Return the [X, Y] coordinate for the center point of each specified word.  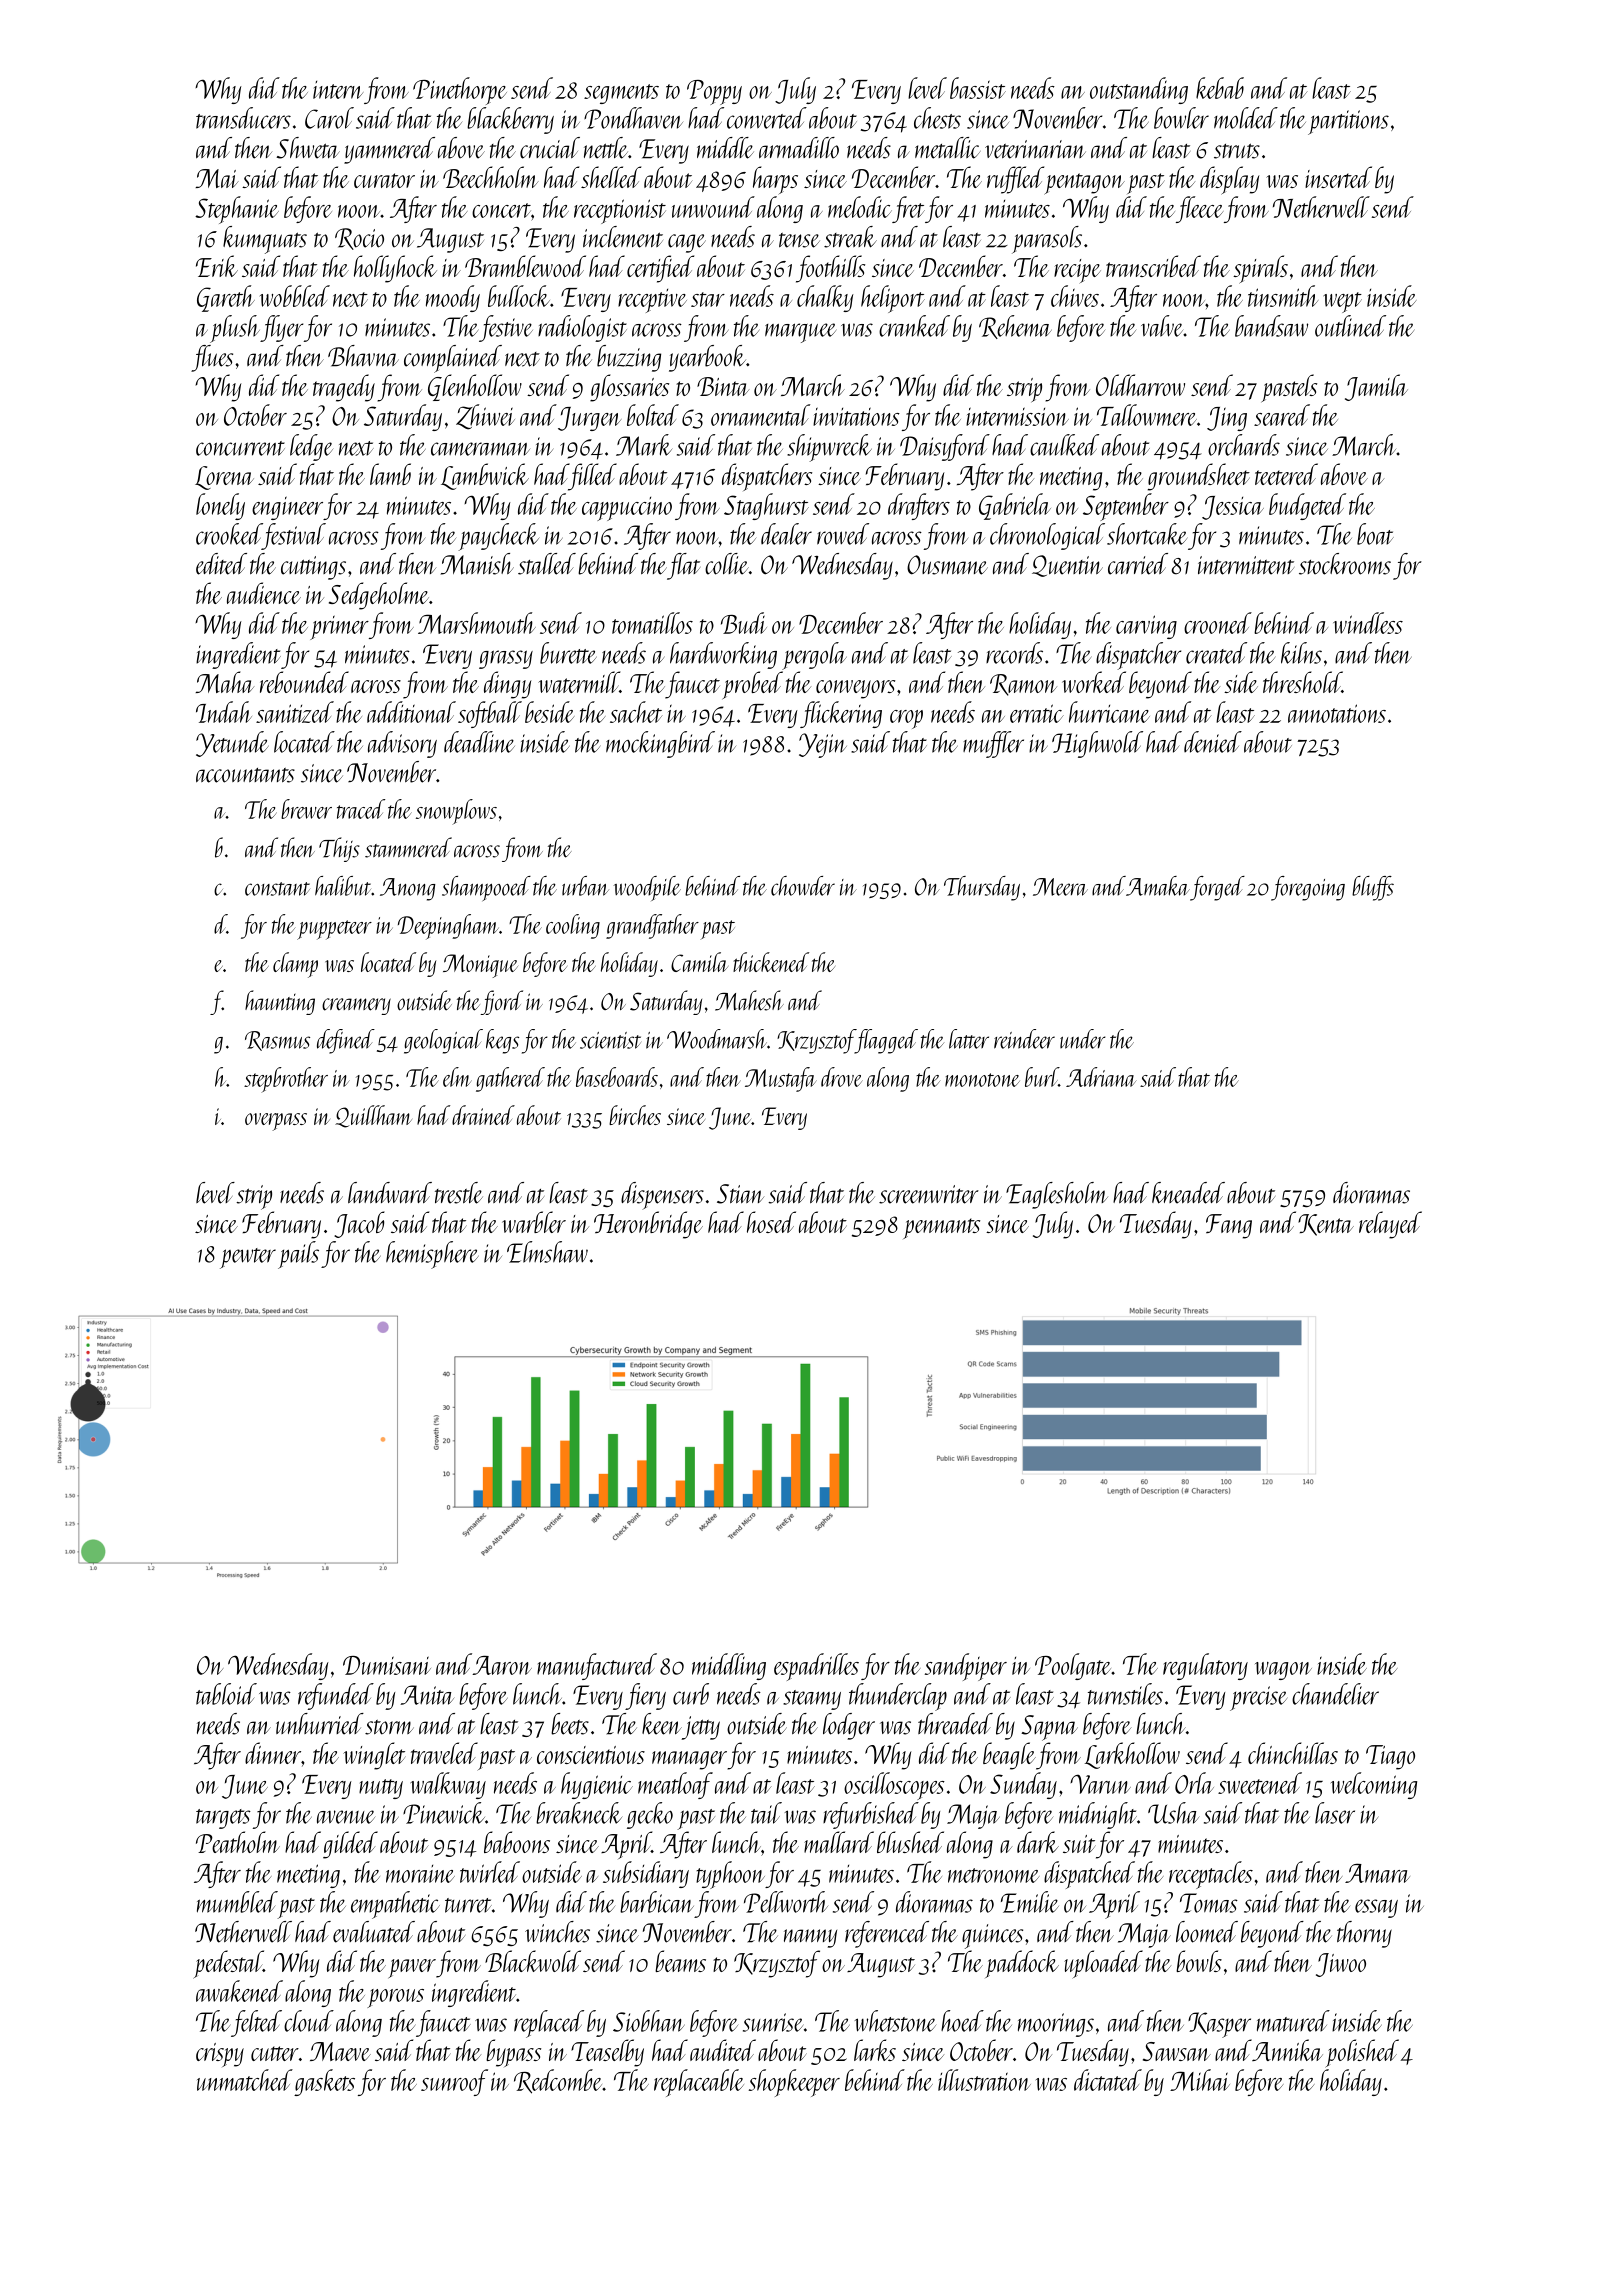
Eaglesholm [1057, 1195]
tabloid [226, 1694]
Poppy [714, 92]
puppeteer [334, 930]
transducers [243, 118]
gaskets [324, 2082]
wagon [1283, 1671]
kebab [1220, 88]
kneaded [1188, 1193]
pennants [941, 1228]
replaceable [699, 2083]
